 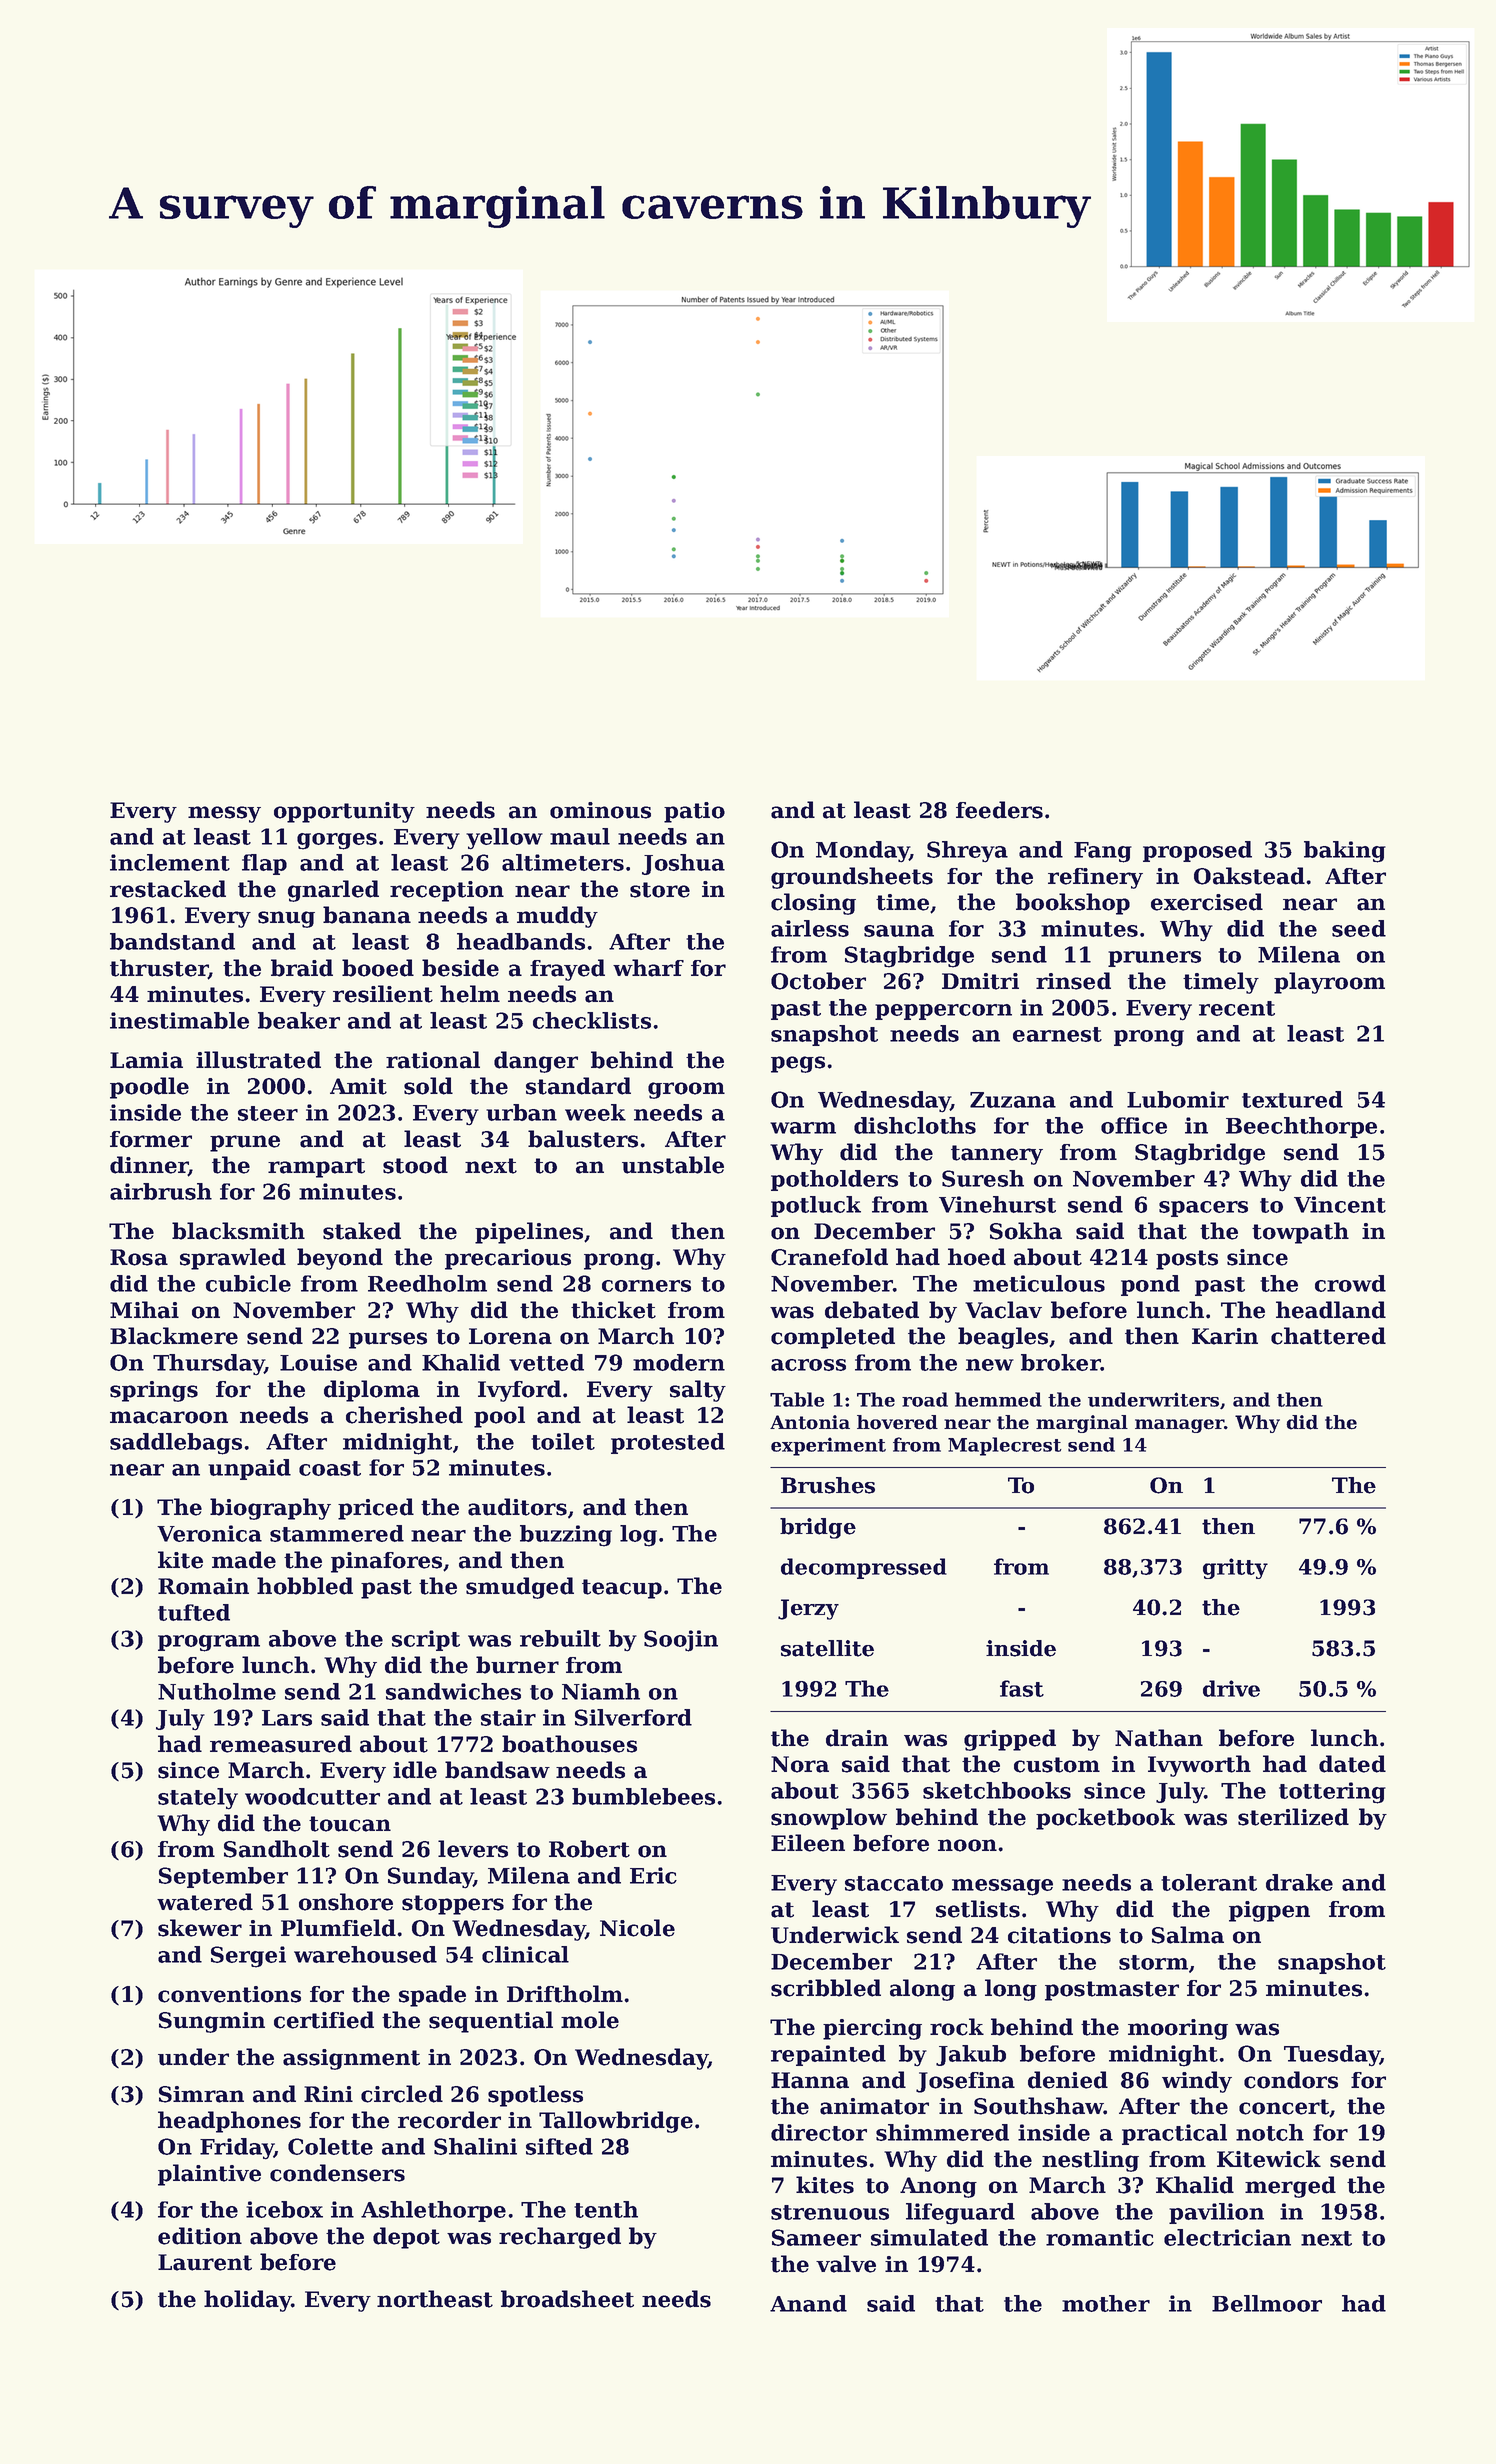 I want to click on Brushes, so click(x=828, y=1485).
